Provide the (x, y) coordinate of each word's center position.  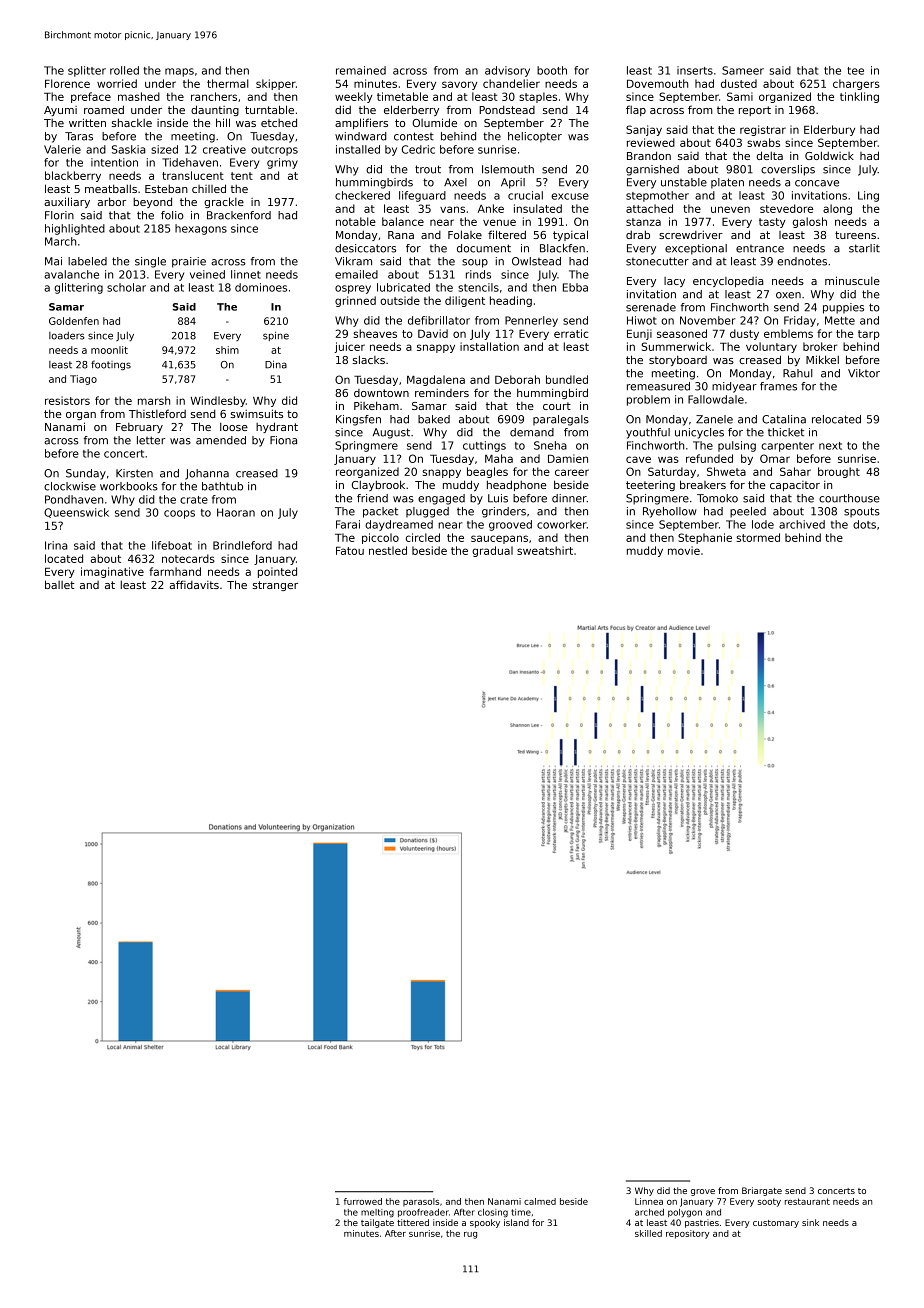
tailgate (377, 1223)
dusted (739, 83)
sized (164, 149)
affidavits (194, 584)
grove (703, 1192)
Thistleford (157, 413)
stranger (275, 586)
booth (552, 70)
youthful (648, 433)
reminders (442, 393)
